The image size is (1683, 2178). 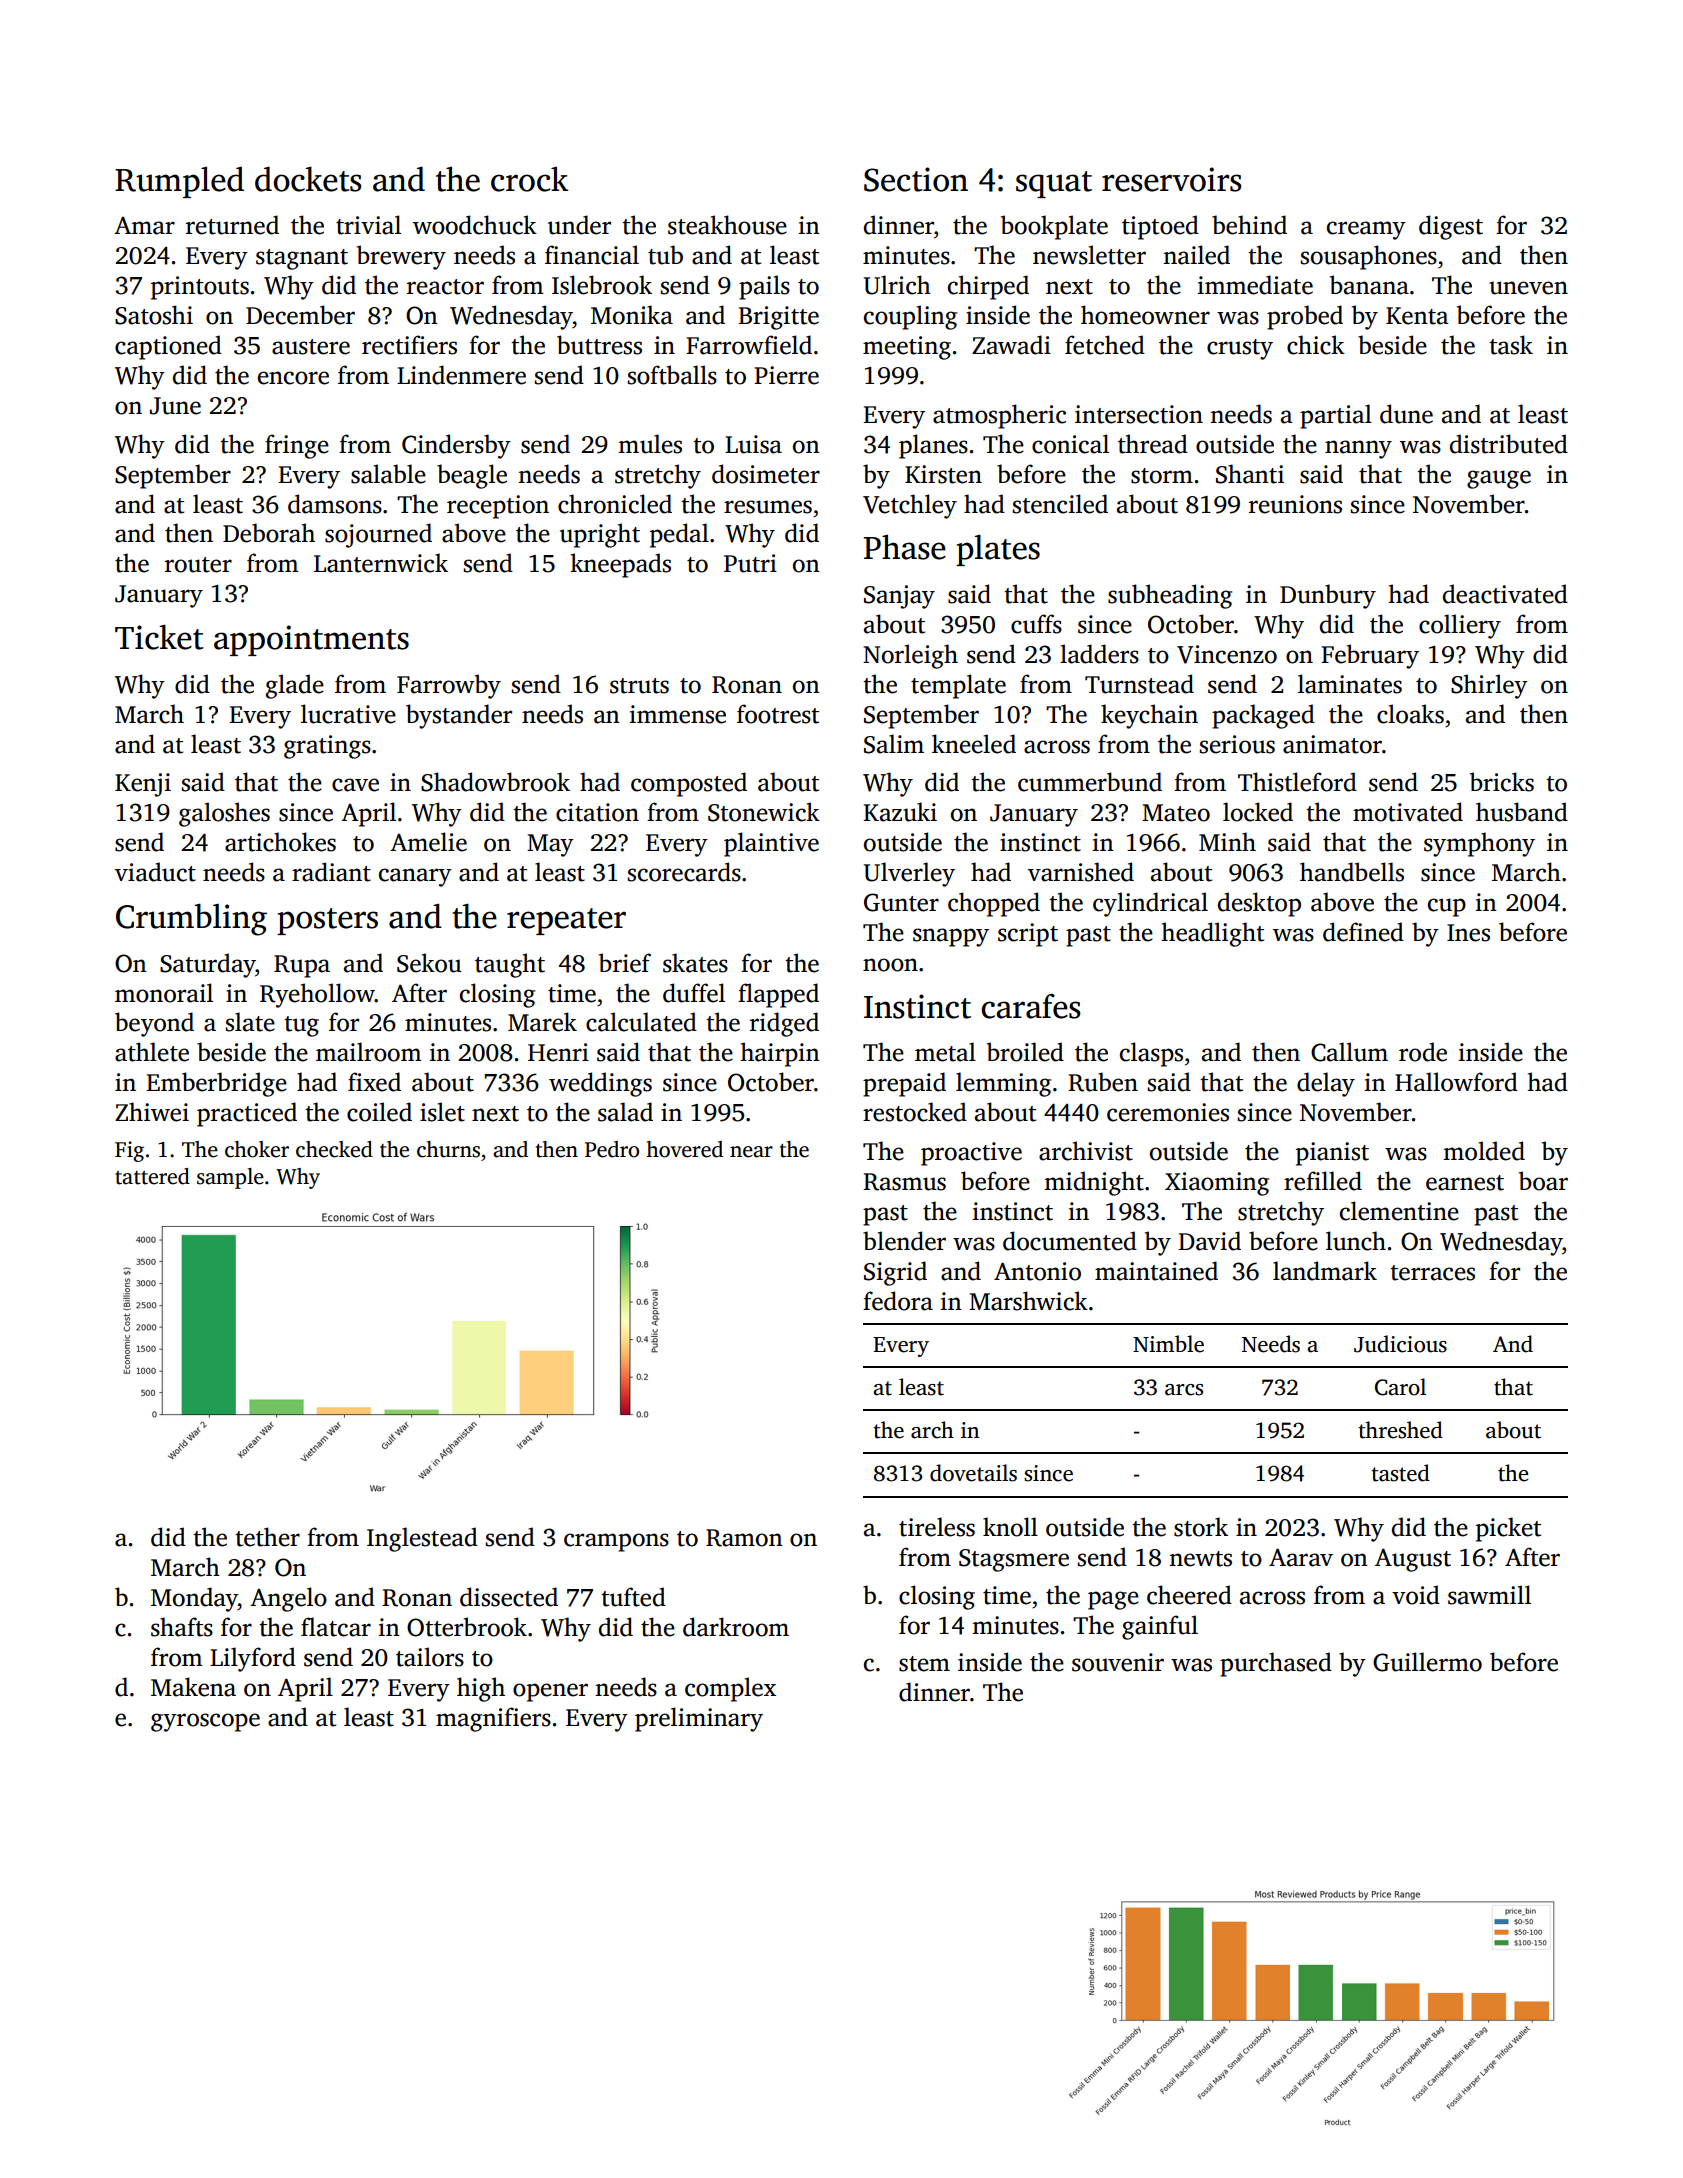 What do you see at coordinates (641, 1022) in the image?
I see `calculated` at bounding box center [641, 1022].
